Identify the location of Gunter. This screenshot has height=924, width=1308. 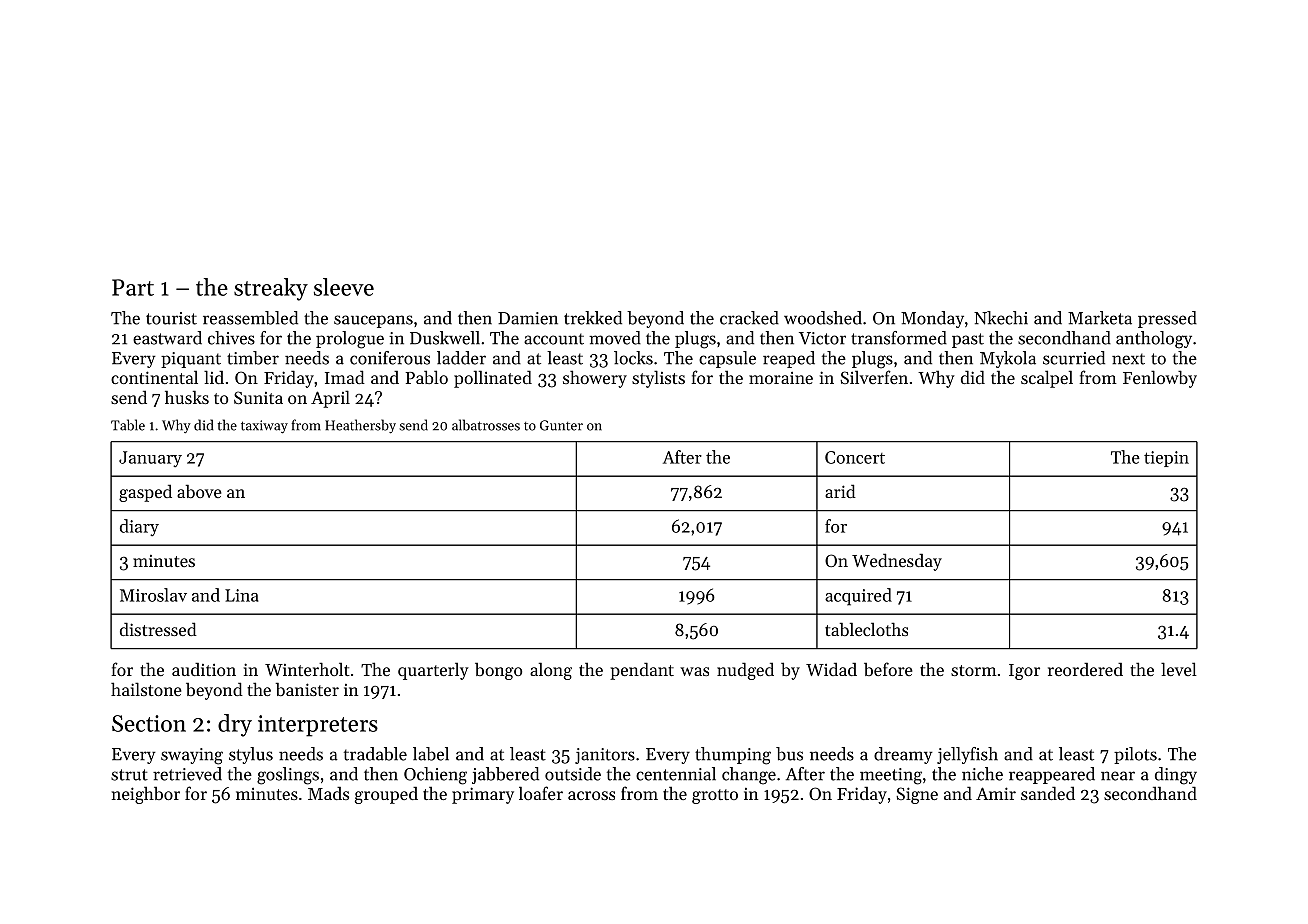
(561, 425).
